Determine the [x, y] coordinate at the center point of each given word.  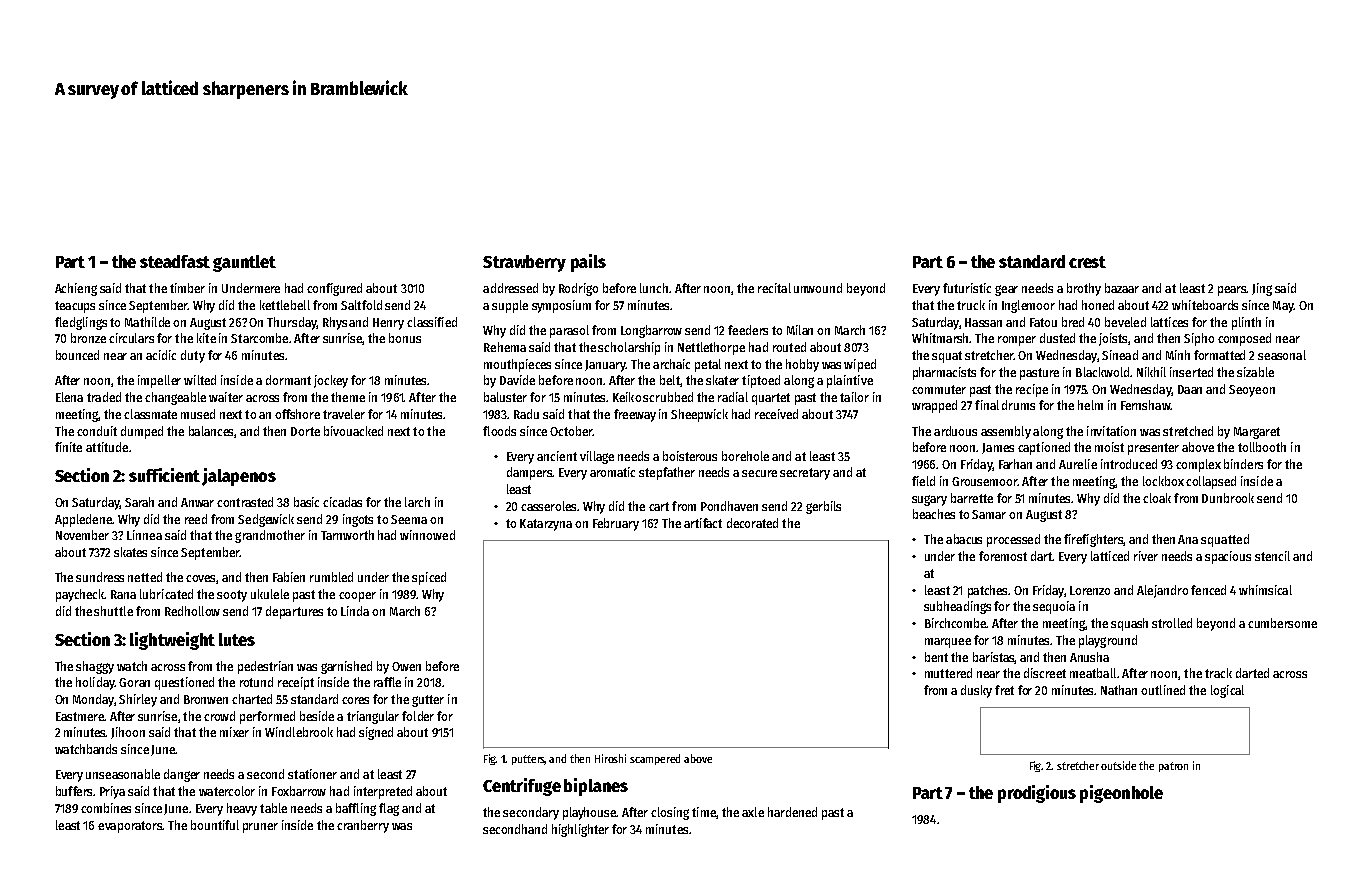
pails [588, 263]
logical [1227, 691]
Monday [93, 700]
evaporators [130, 827]
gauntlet [244, 263]
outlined [1163, 690]
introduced [1129, 464]
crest [1087, 262]
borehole [745, 456]
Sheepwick [699, 415]
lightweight [172, 641]
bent [936, 657]
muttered [948, 673]
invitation [1111, 431]
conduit [97, 431]
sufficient [164, 475]
